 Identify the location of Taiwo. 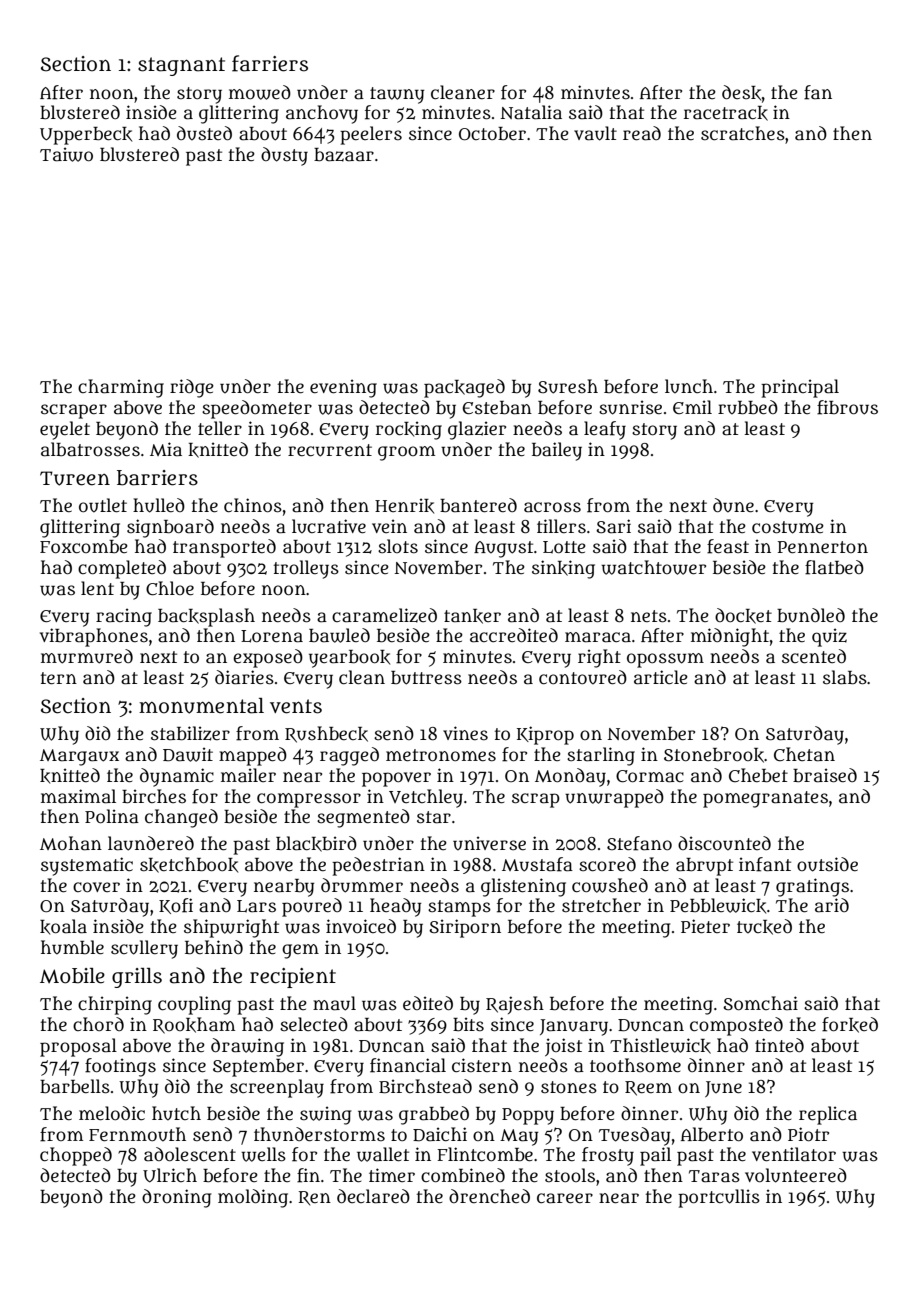
(66, 154).
